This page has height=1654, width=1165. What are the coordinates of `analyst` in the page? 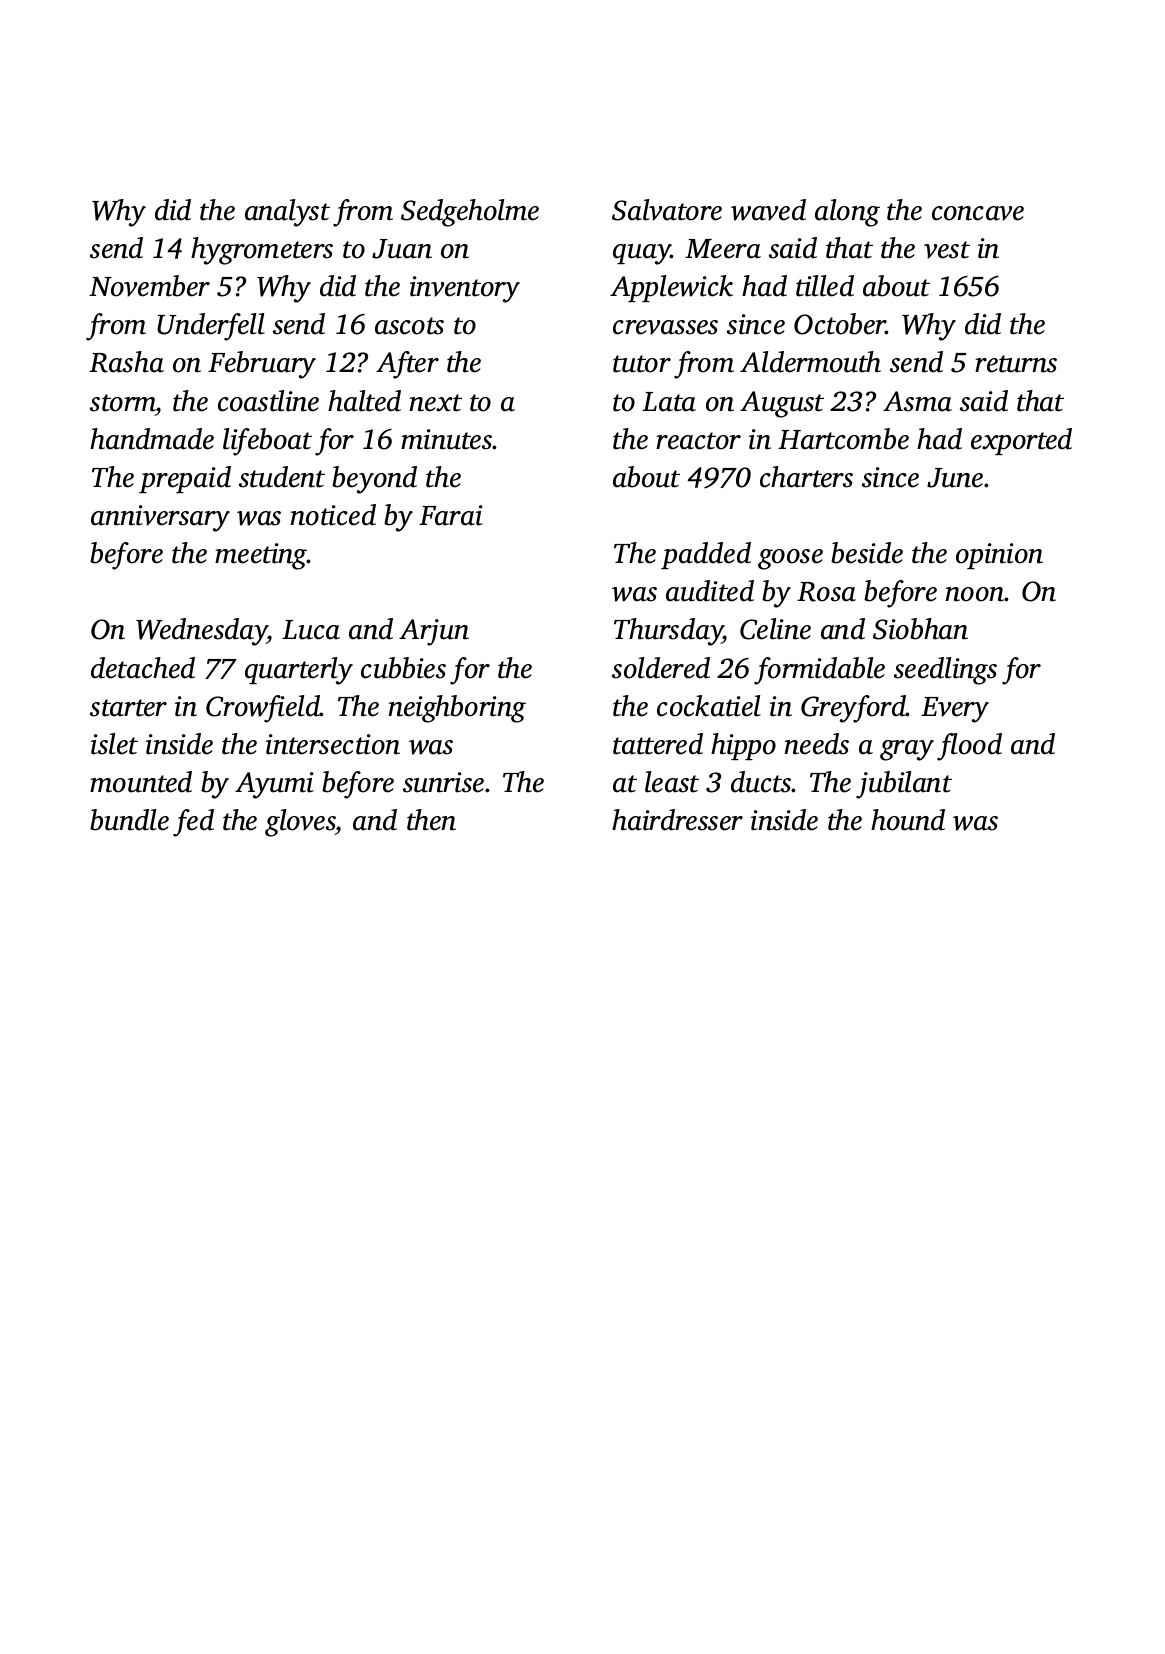 It's located at (287, 213).
